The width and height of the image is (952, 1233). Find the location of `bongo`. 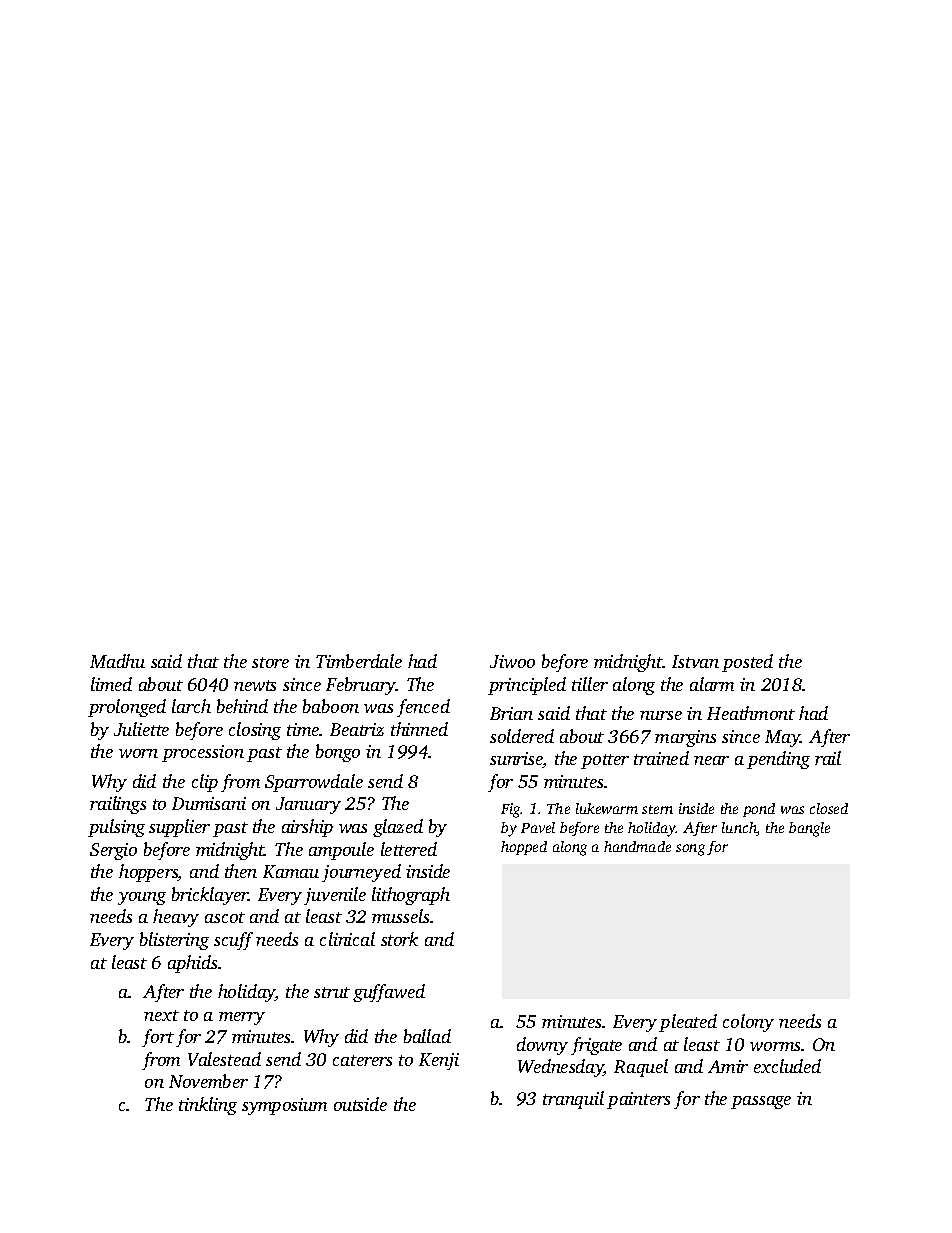

bongo is located at coordinates (338, 753).
